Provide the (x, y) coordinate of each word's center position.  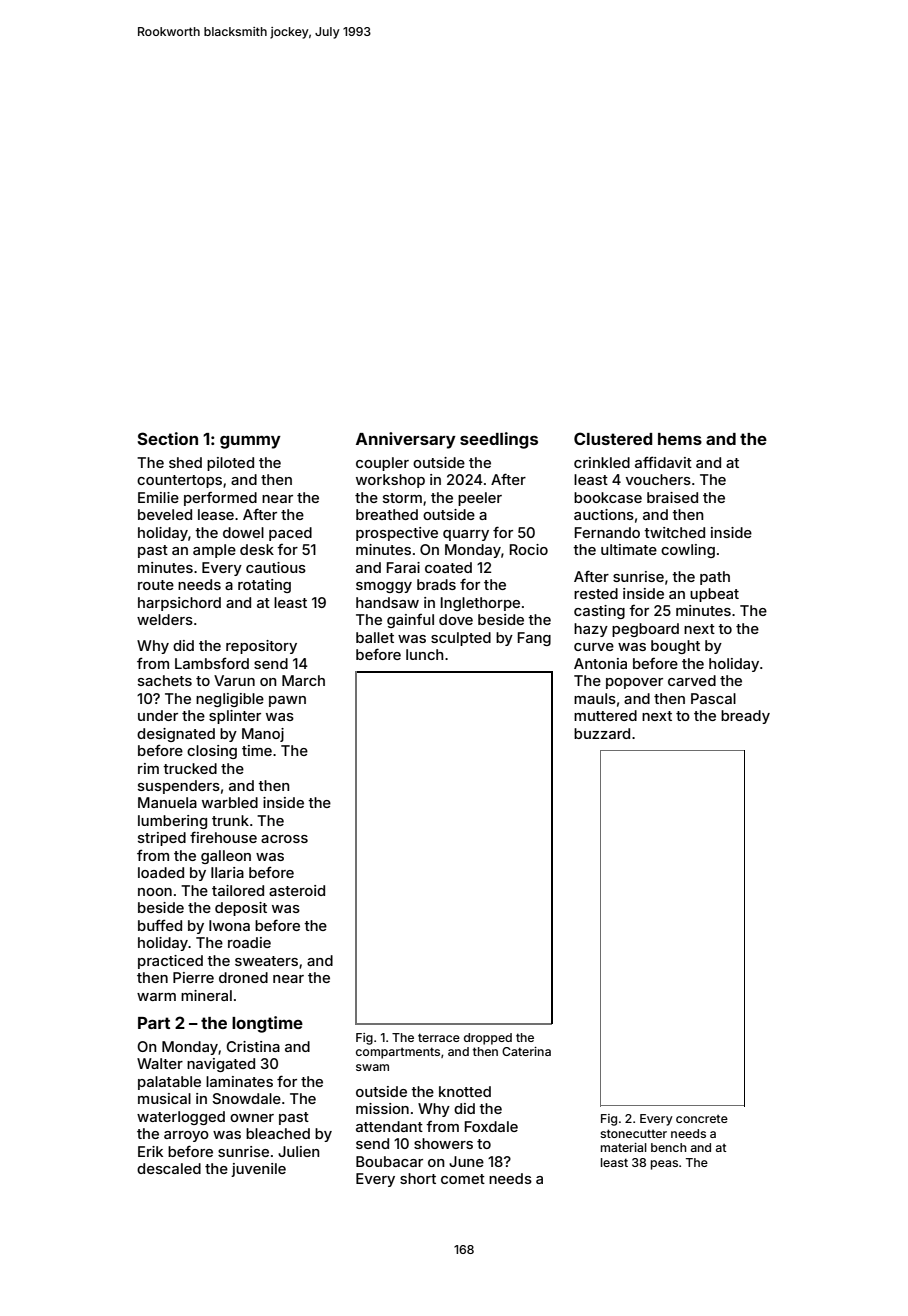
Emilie (158, 497)
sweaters (266, 961)
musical (164, 1098)
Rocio (529, 549)
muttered (605, 715)
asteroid (297, 890)
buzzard (602, 733)
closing (212, 752)
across (284, 839)
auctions (604, 514)
